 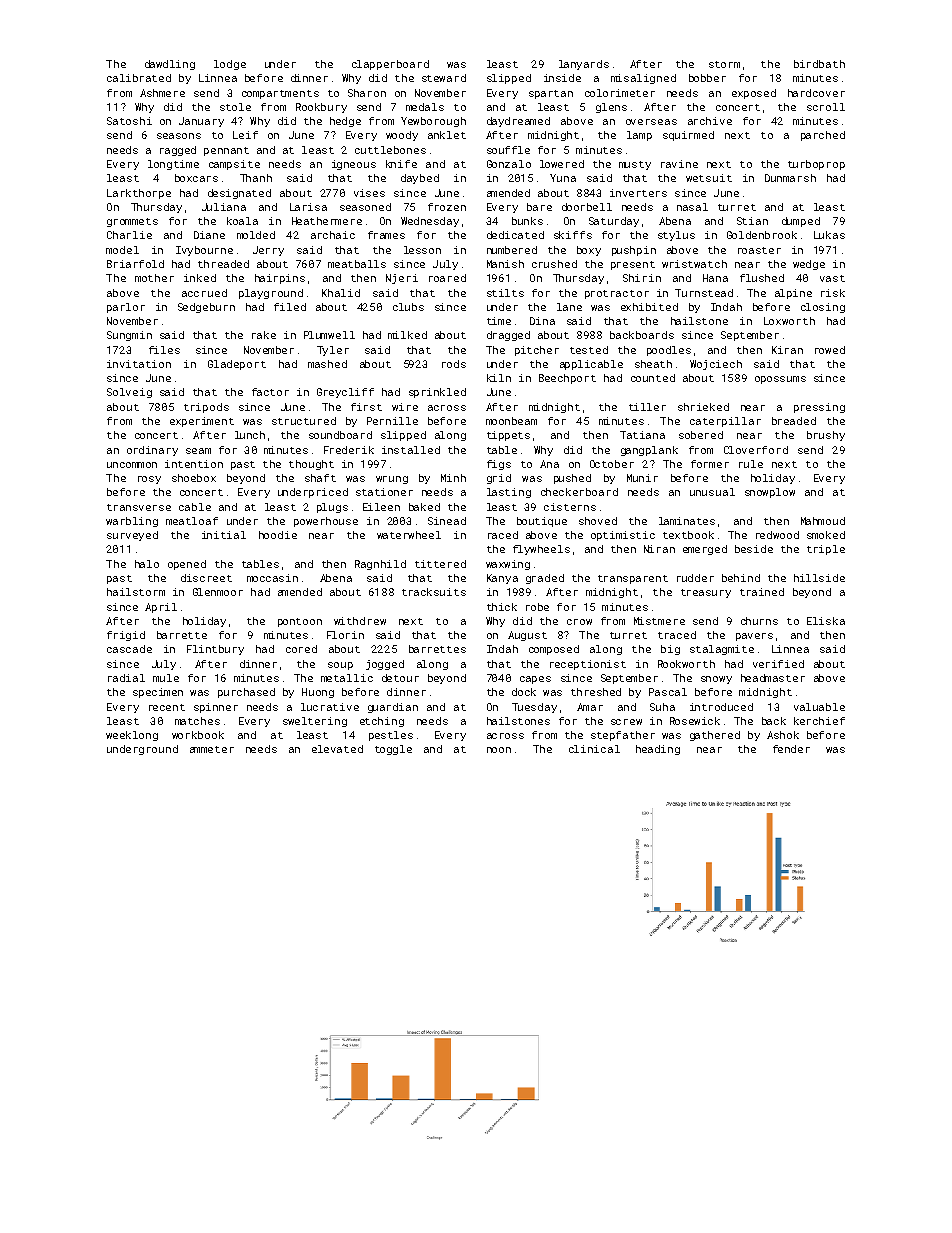 What do you see at coordinates (393, 750) in the document?
I see `toggle` at bounding box center [393, 750].
